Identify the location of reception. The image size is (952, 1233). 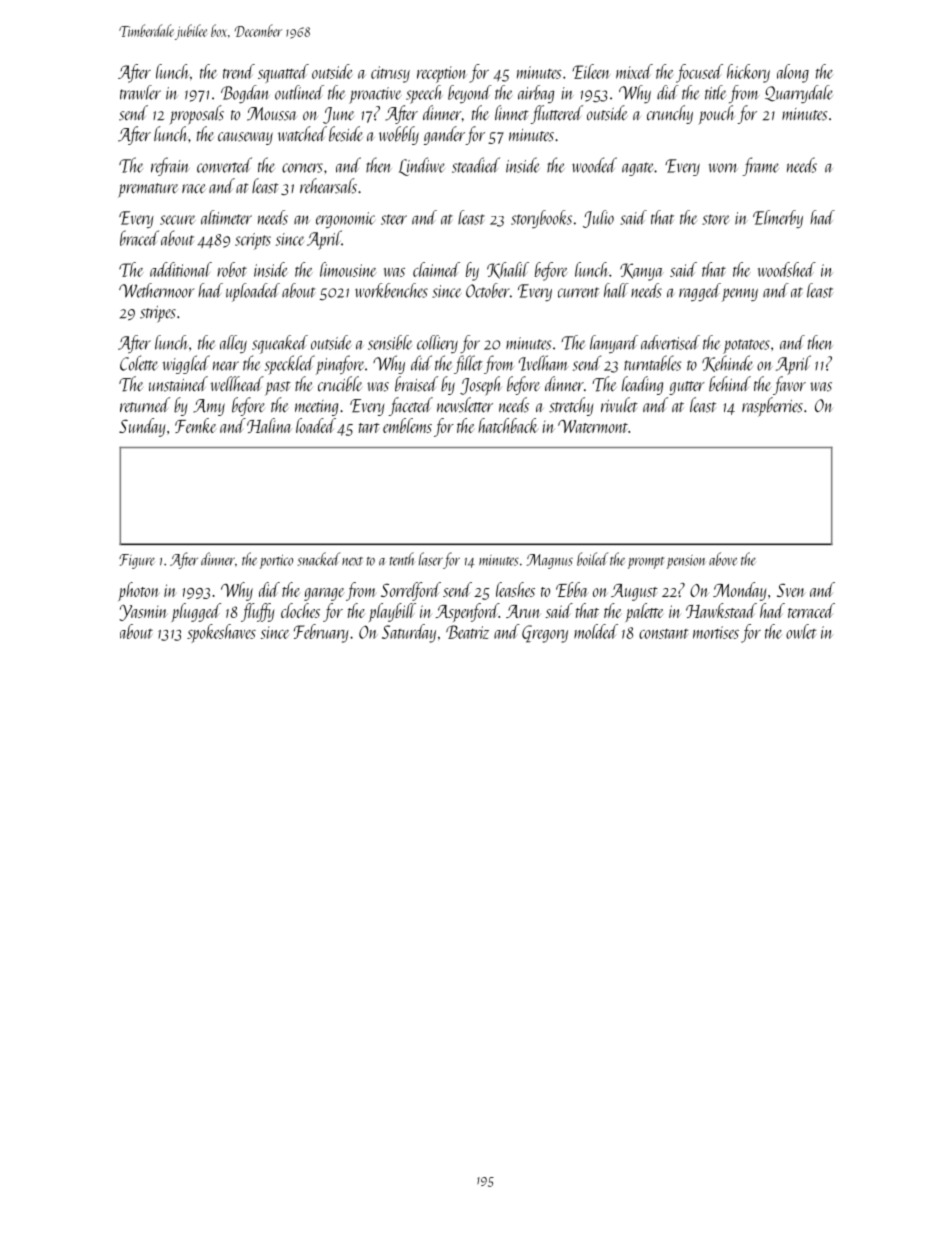
(442, 74).
